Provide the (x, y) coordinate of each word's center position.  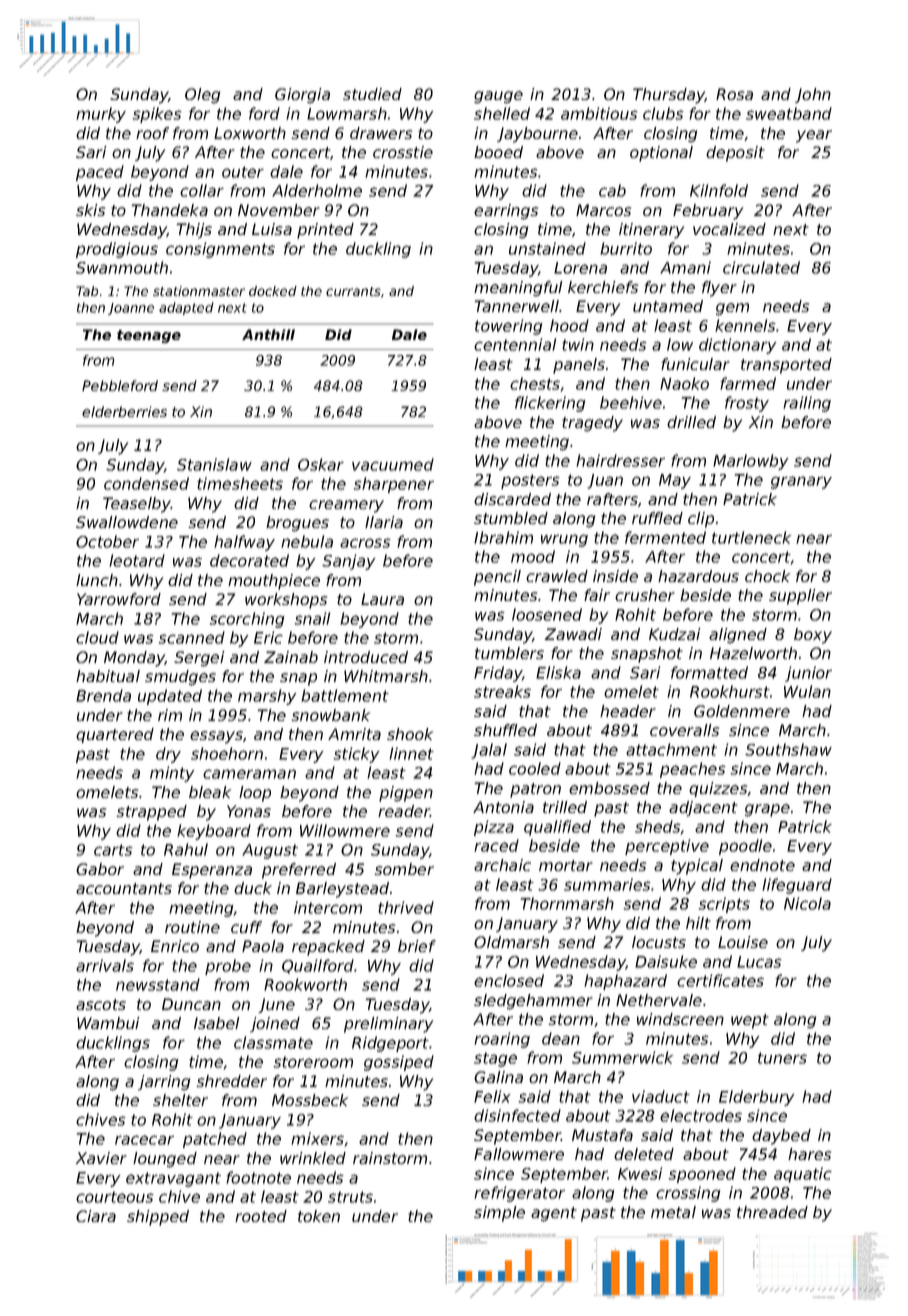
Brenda (103, 695)
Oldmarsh (511, 942)
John (813, 95)
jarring (164, 1083)
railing (807, 404)
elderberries (124, 411)
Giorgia (302, 96)
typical (697, 867)
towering (509, 327)
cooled (535, 768)
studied (372, 94)
